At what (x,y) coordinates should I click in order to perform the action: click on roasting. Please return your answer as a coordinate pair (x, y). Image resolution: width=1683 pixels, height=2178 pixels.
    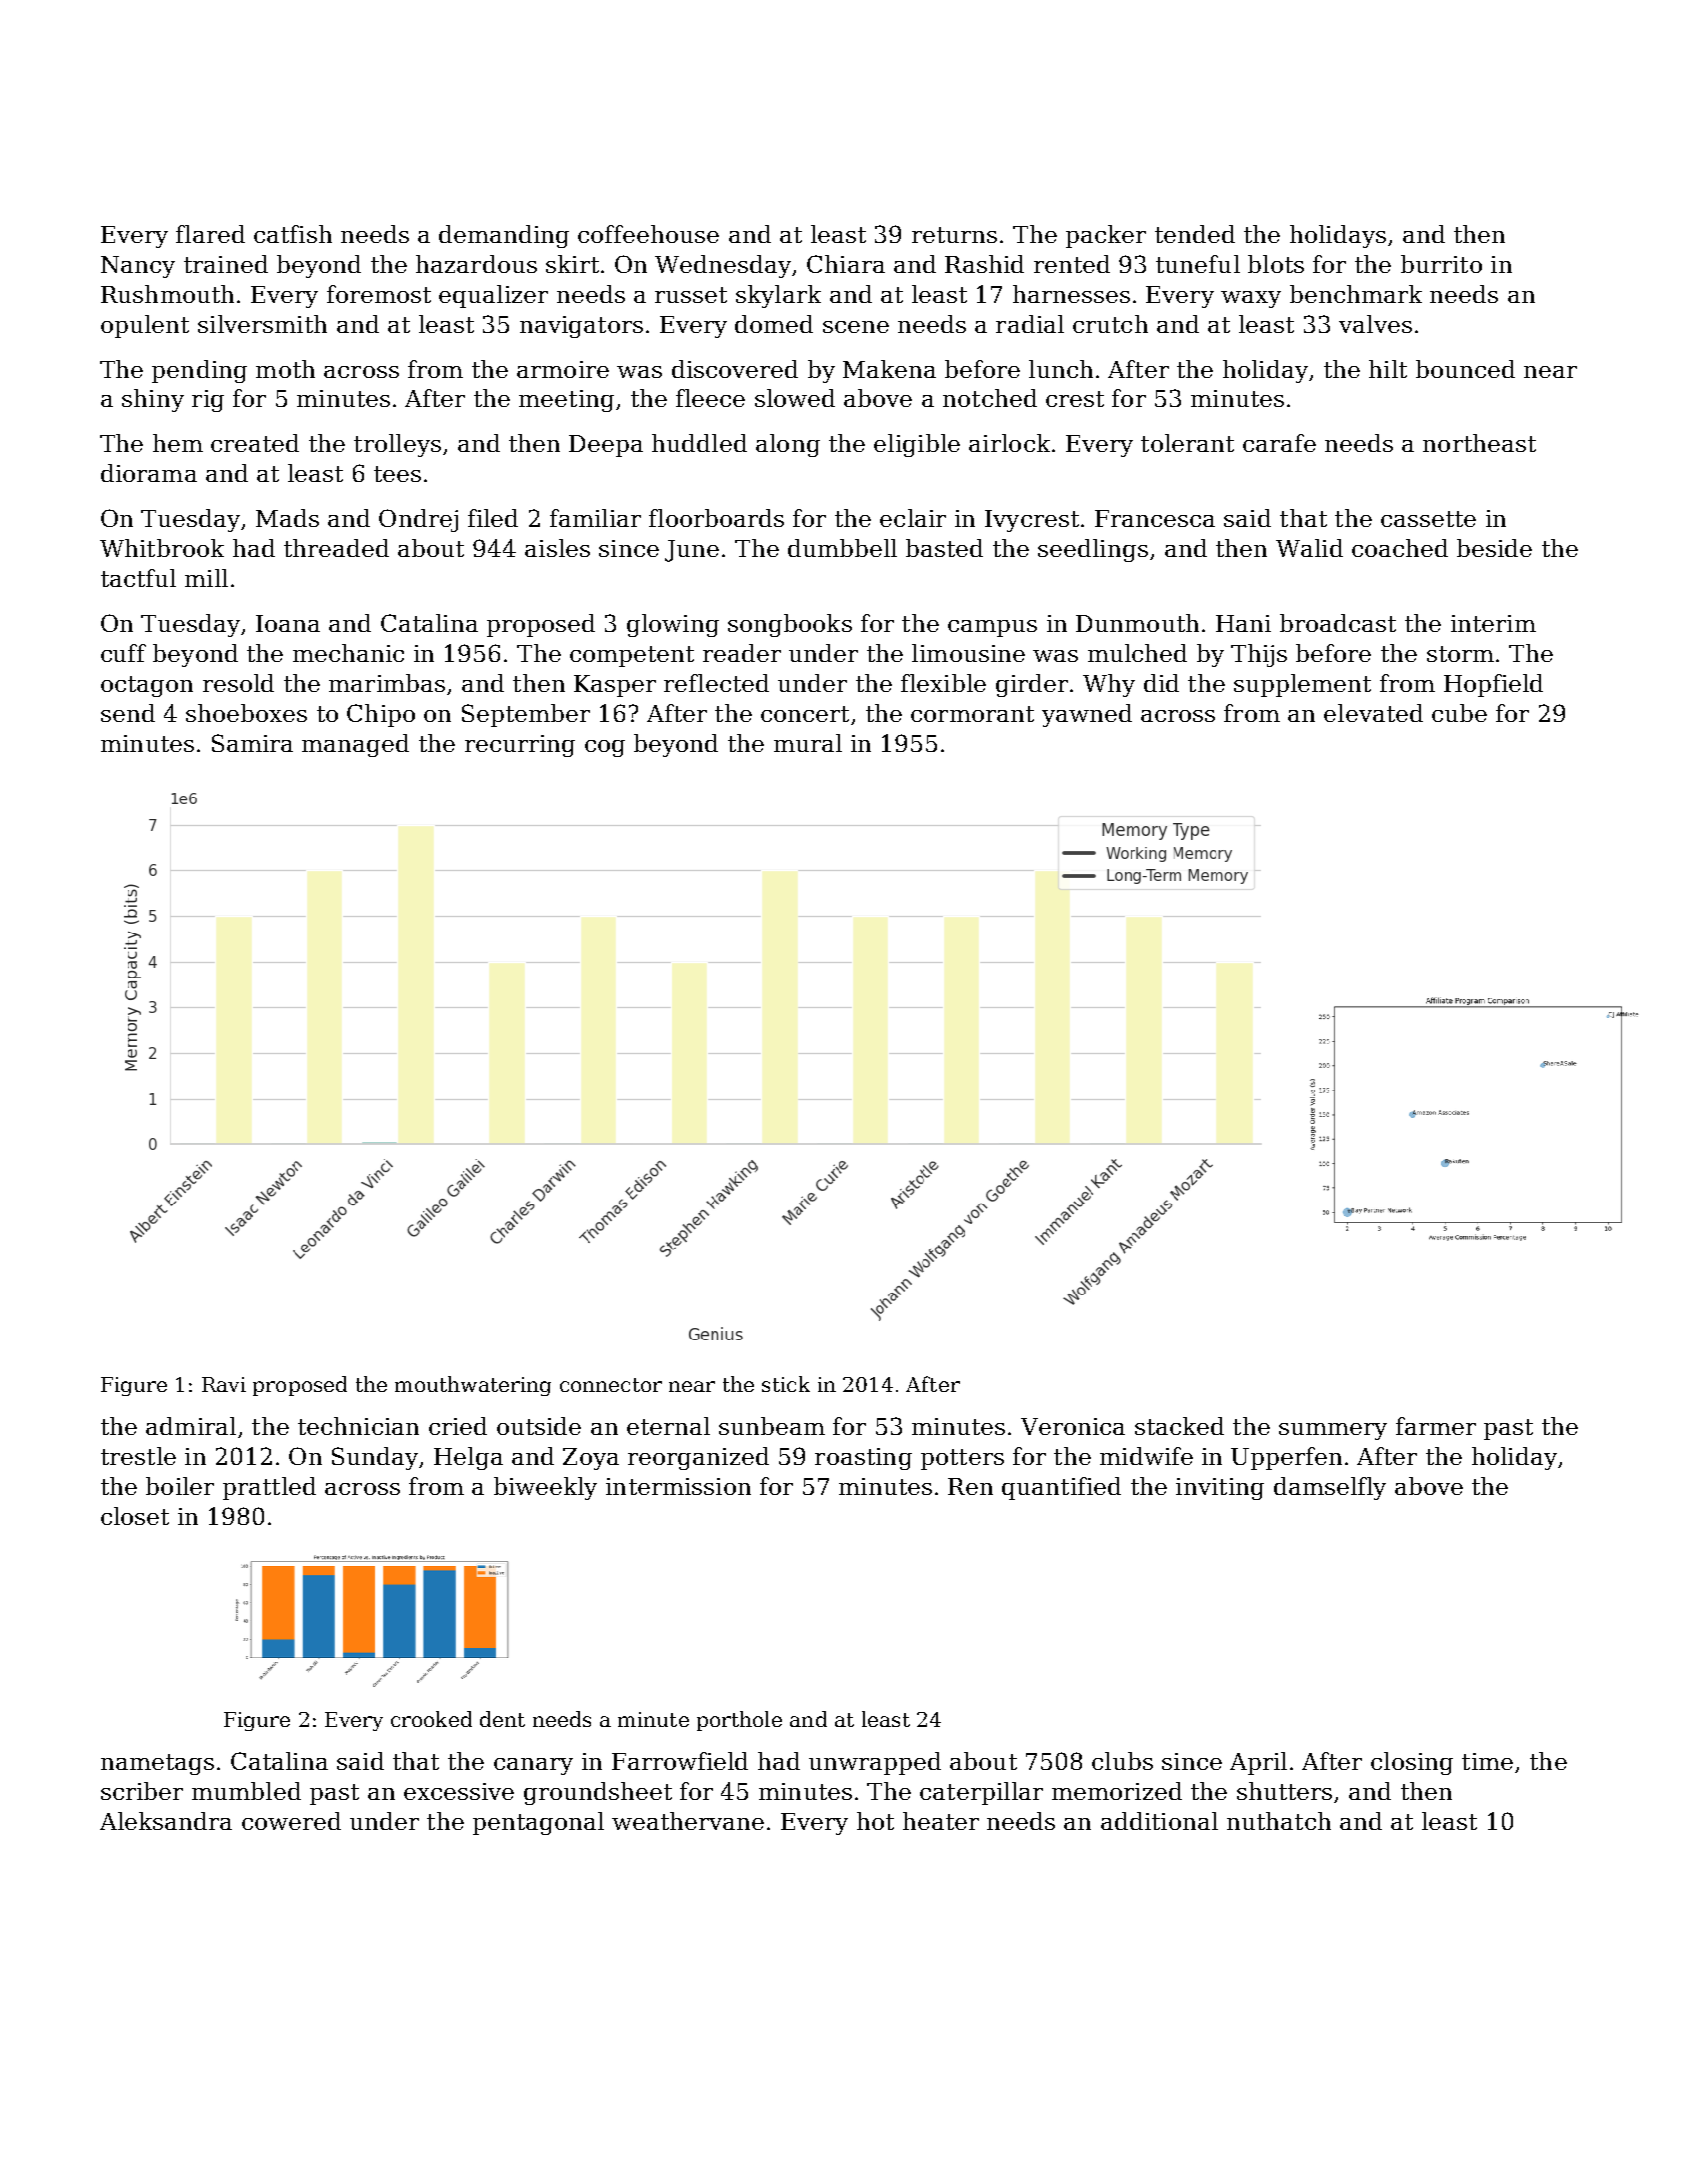
    Looking at the image, I should click on (863, 1459).
